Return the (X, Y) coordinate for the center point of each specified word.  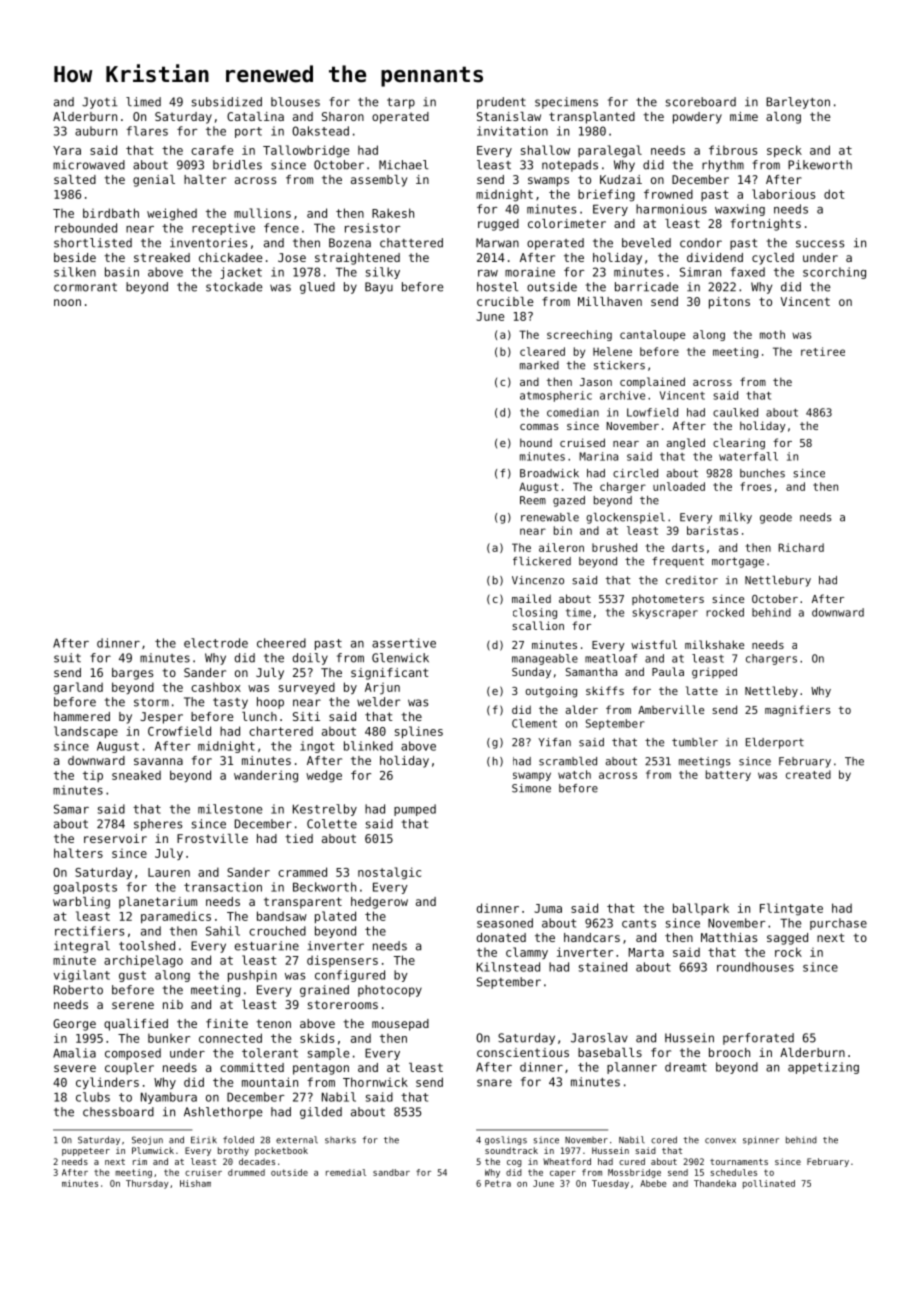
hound (536, 442)
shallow (545, 150)
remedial (346, 1172)
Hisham (195, 1183)
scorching (834, 273)
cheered (281, 643)
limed (143, 102)
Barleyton (798, 103)
